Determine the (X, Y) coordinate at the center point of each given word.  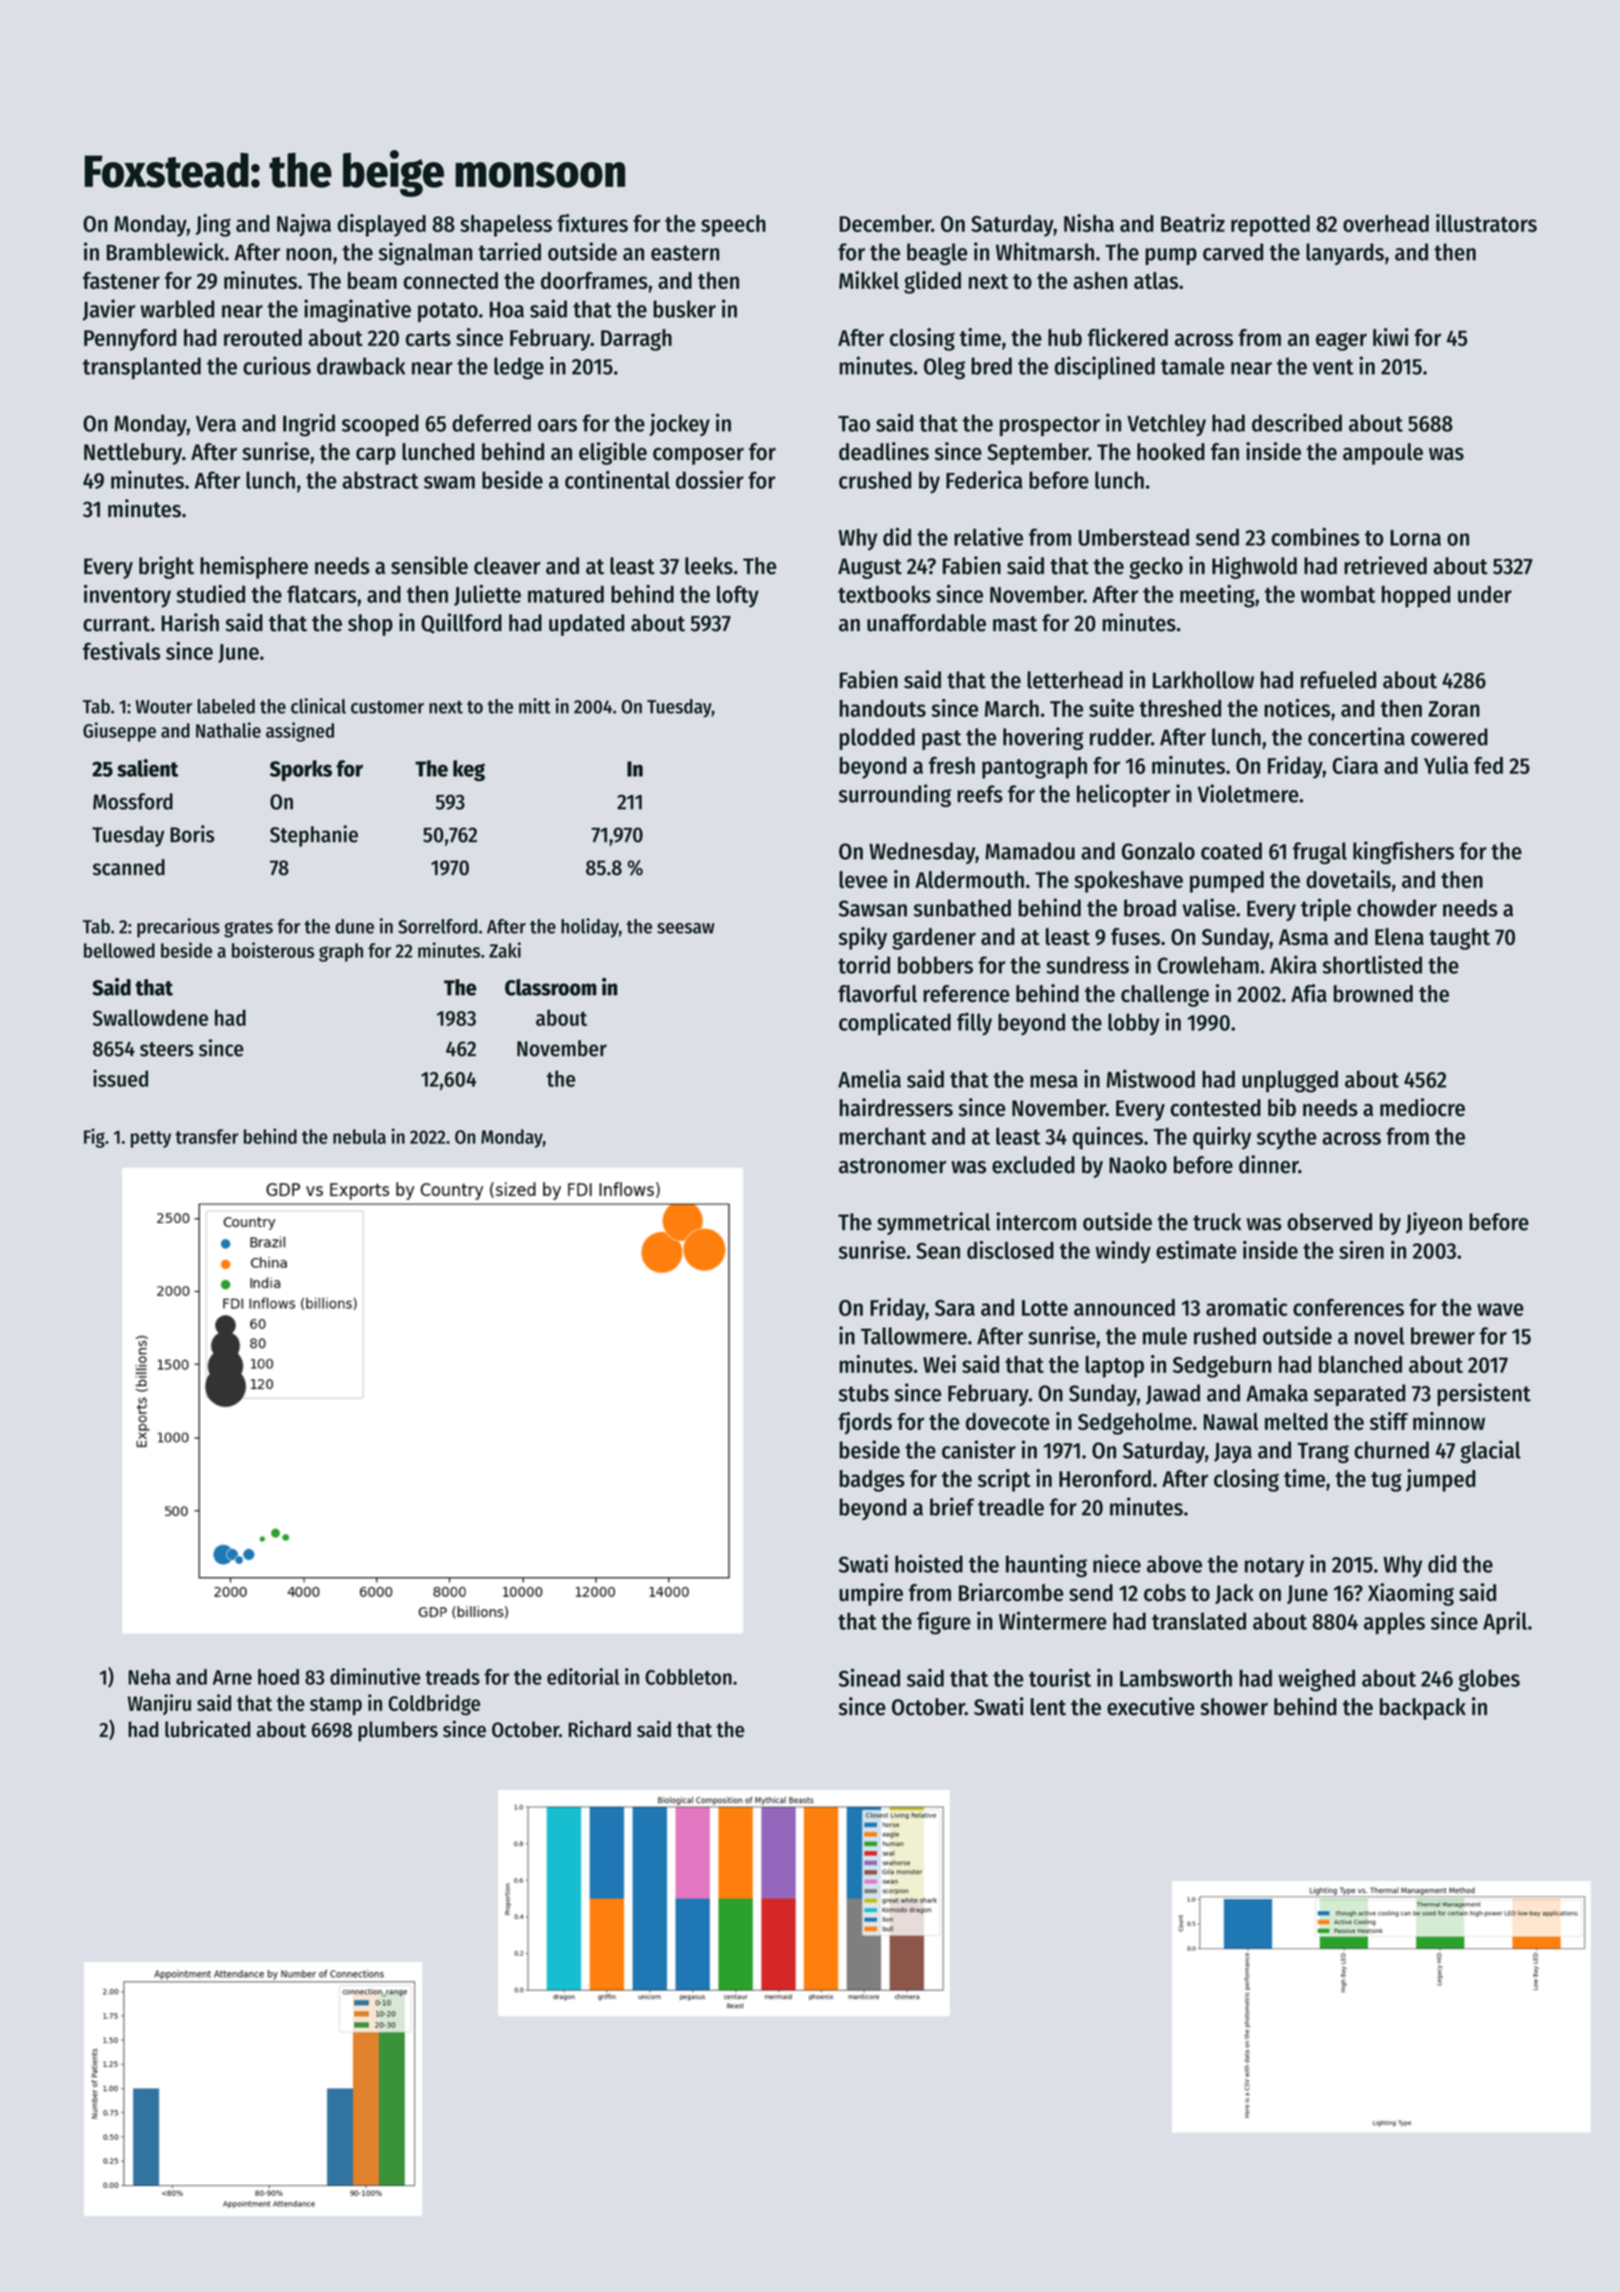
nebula (359, 1136)
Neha (149, 1677)
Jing (213, 225)
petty (151, 1139)
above (1174, 1564)
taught (1459, 939)
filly (974, 1024)
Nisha (1089, 223)
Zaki (505, 950)
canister (979, 1449)
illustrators (1486, 223)
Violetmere (1248, 793)
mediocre (1422, 1107)
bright (166, 567)
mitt (535, 706)
